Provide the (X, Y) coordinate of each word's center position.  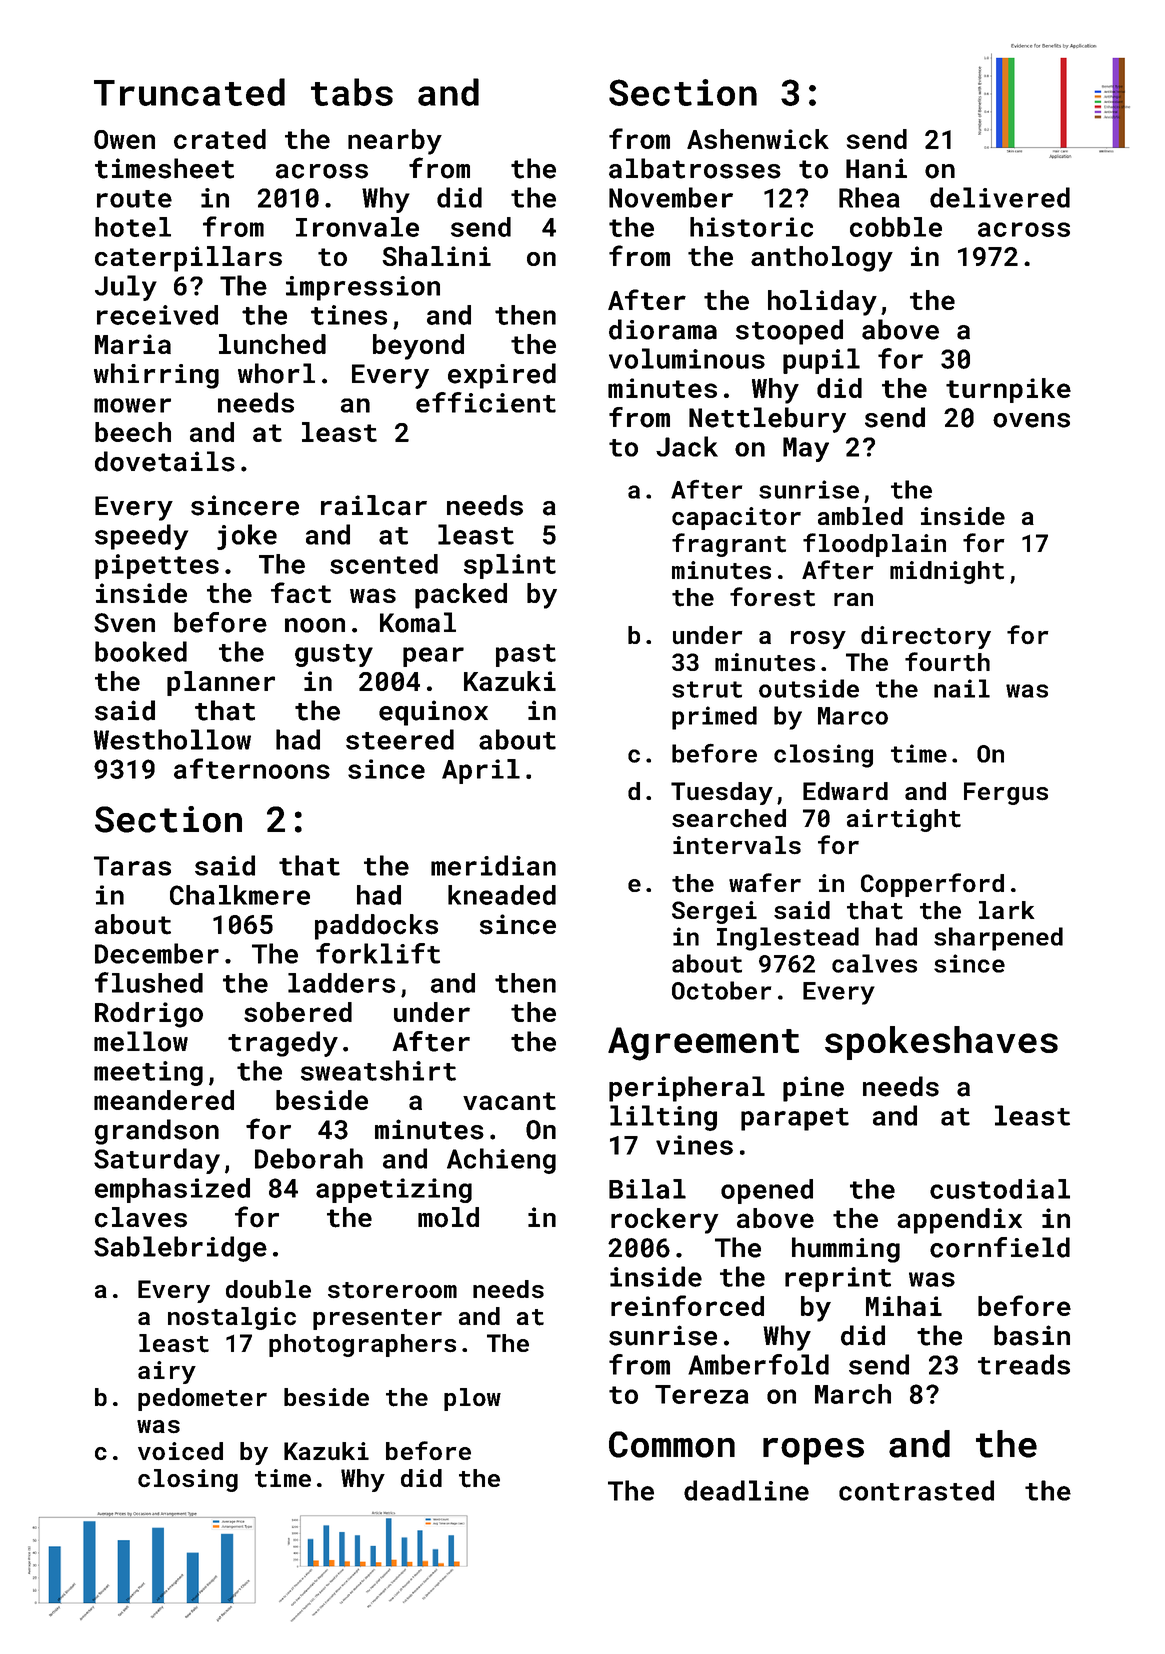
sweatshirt (378, 1070)
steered (400, 739)
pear (433, 657)
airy (167, 1372)
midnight (947, 572)
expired (502, 376)
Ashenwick (758, 139)
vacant (509, 1101)
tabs (352, 92)
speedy (141, 537)
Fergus (1006, 793)
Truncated (189, 92)
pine (813, 1089)
